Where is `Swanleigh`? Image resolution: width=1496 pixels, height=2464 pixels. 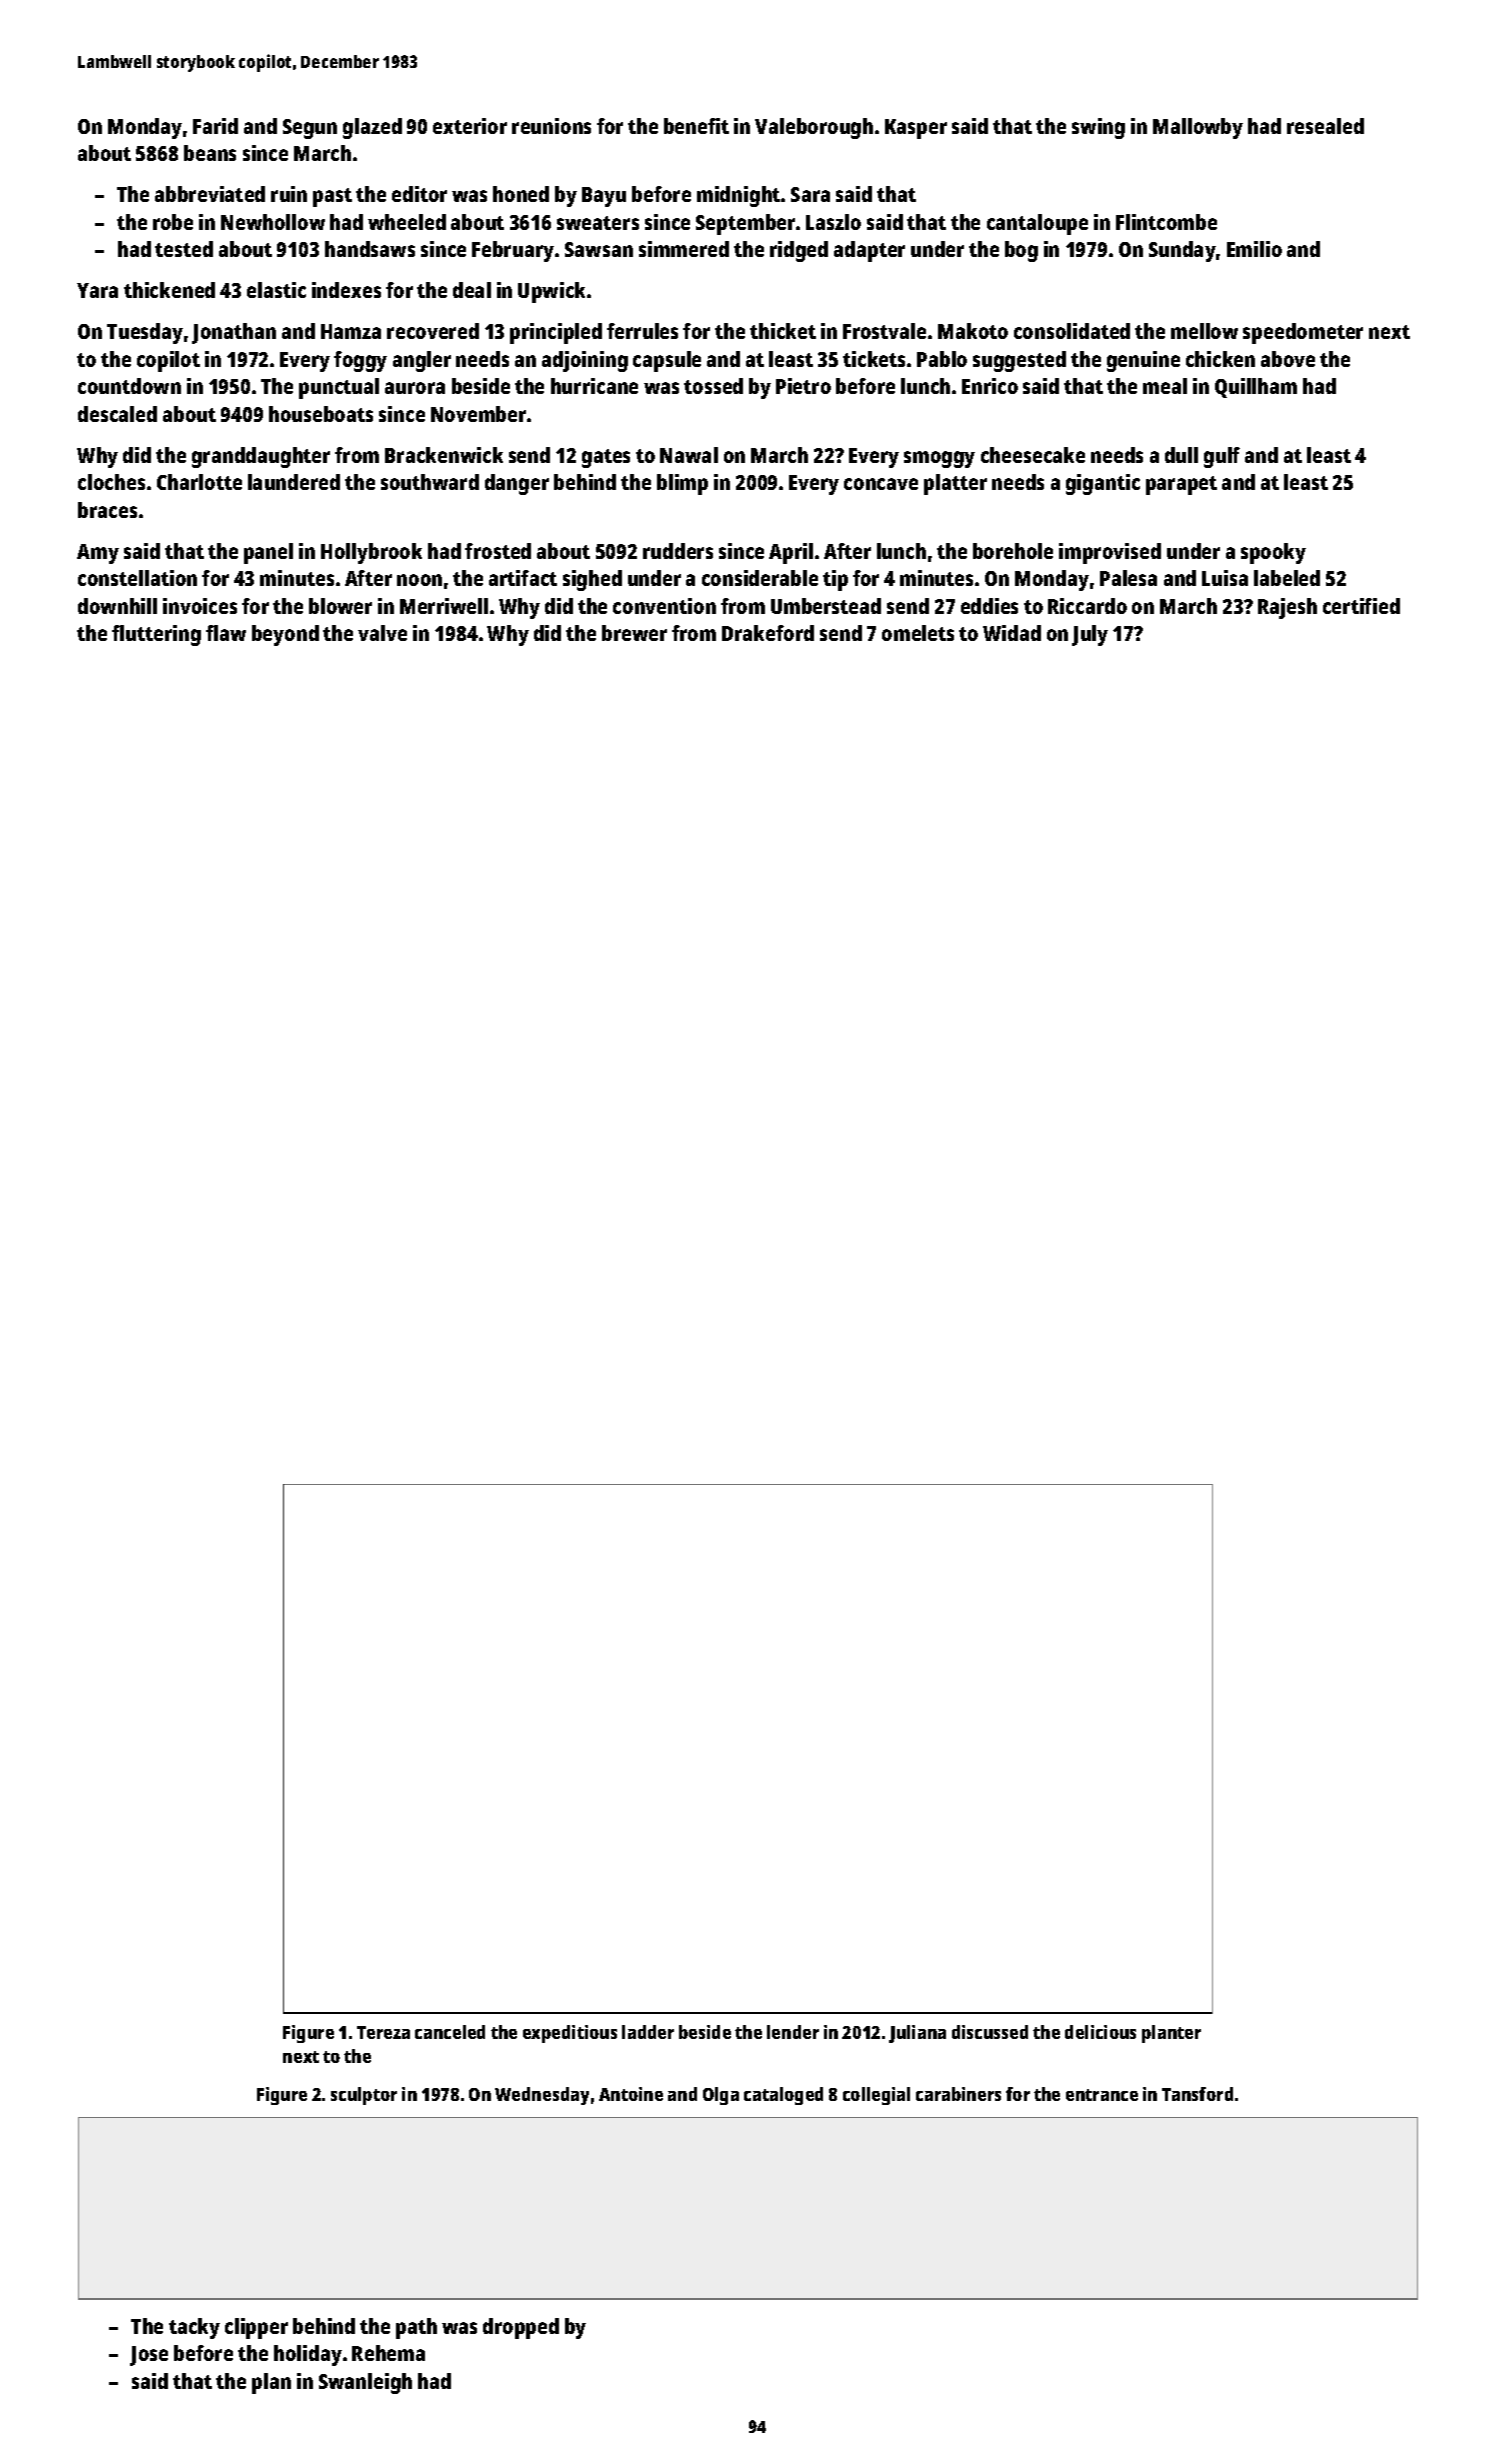
Swanleigh is located at coordinates (365, 2383).
